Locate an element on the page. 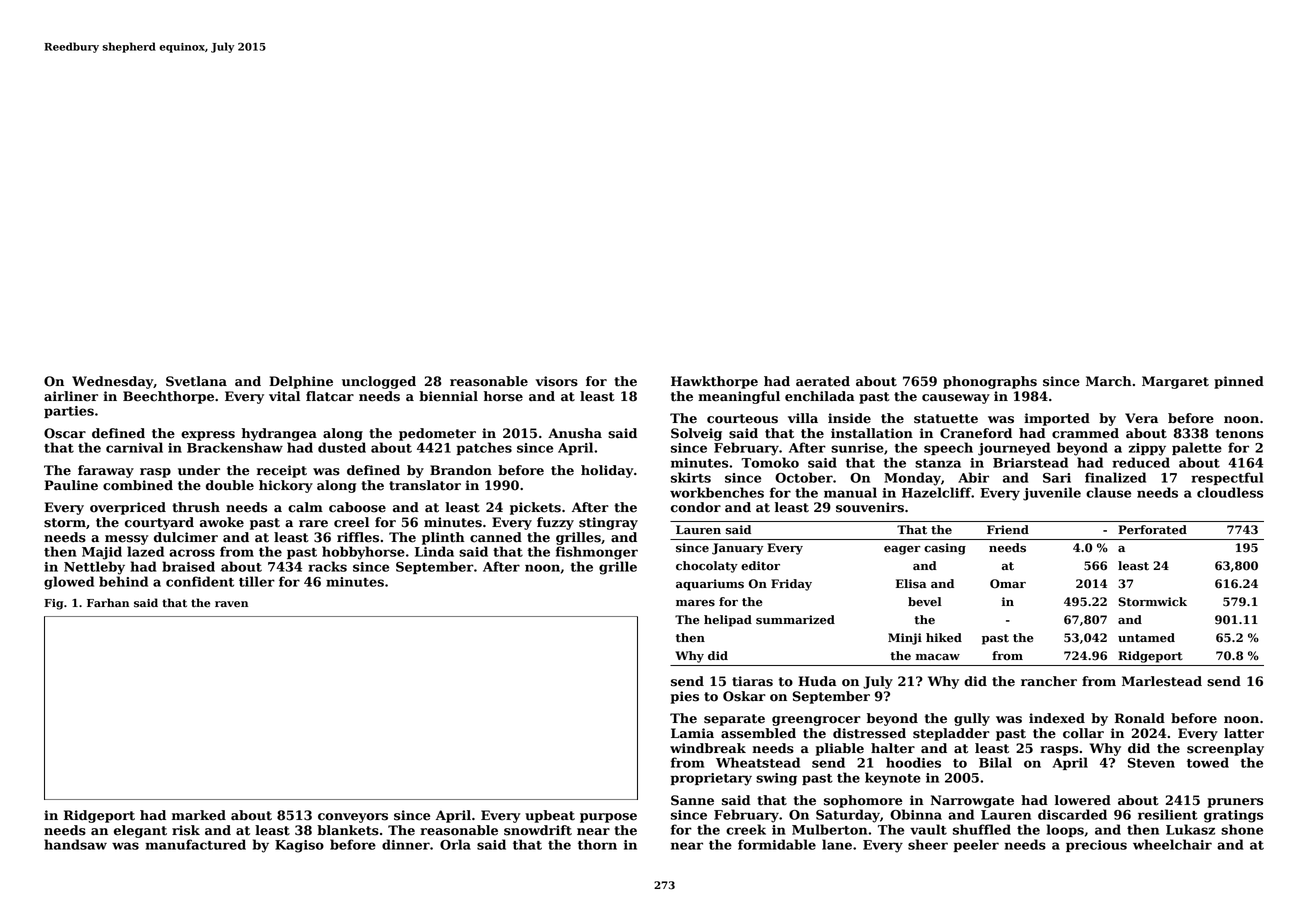  raven is located at coordinates (231, 604).
